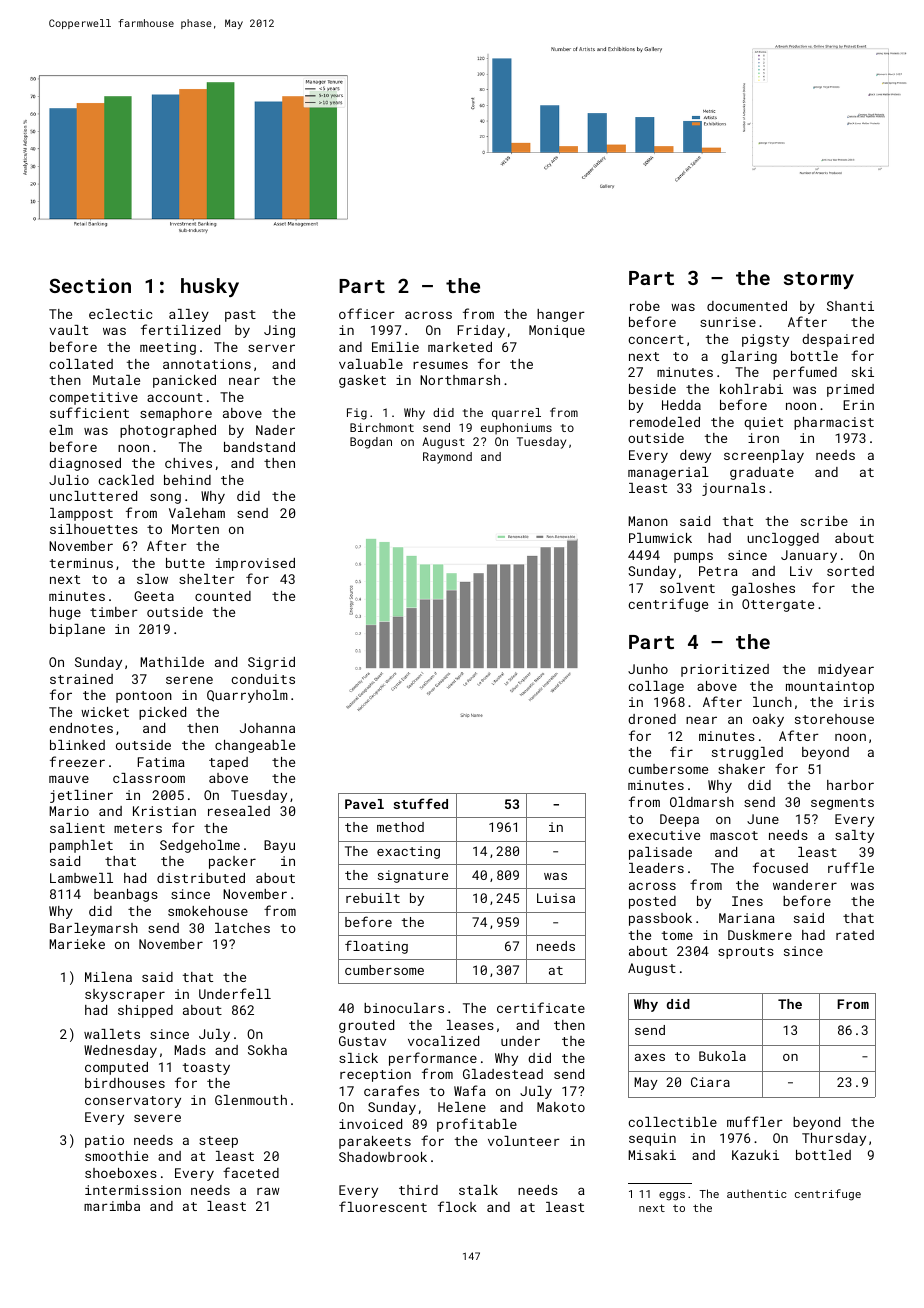 The image size is (924, 1308). I want to click on eggs, so click(672, 1196).
